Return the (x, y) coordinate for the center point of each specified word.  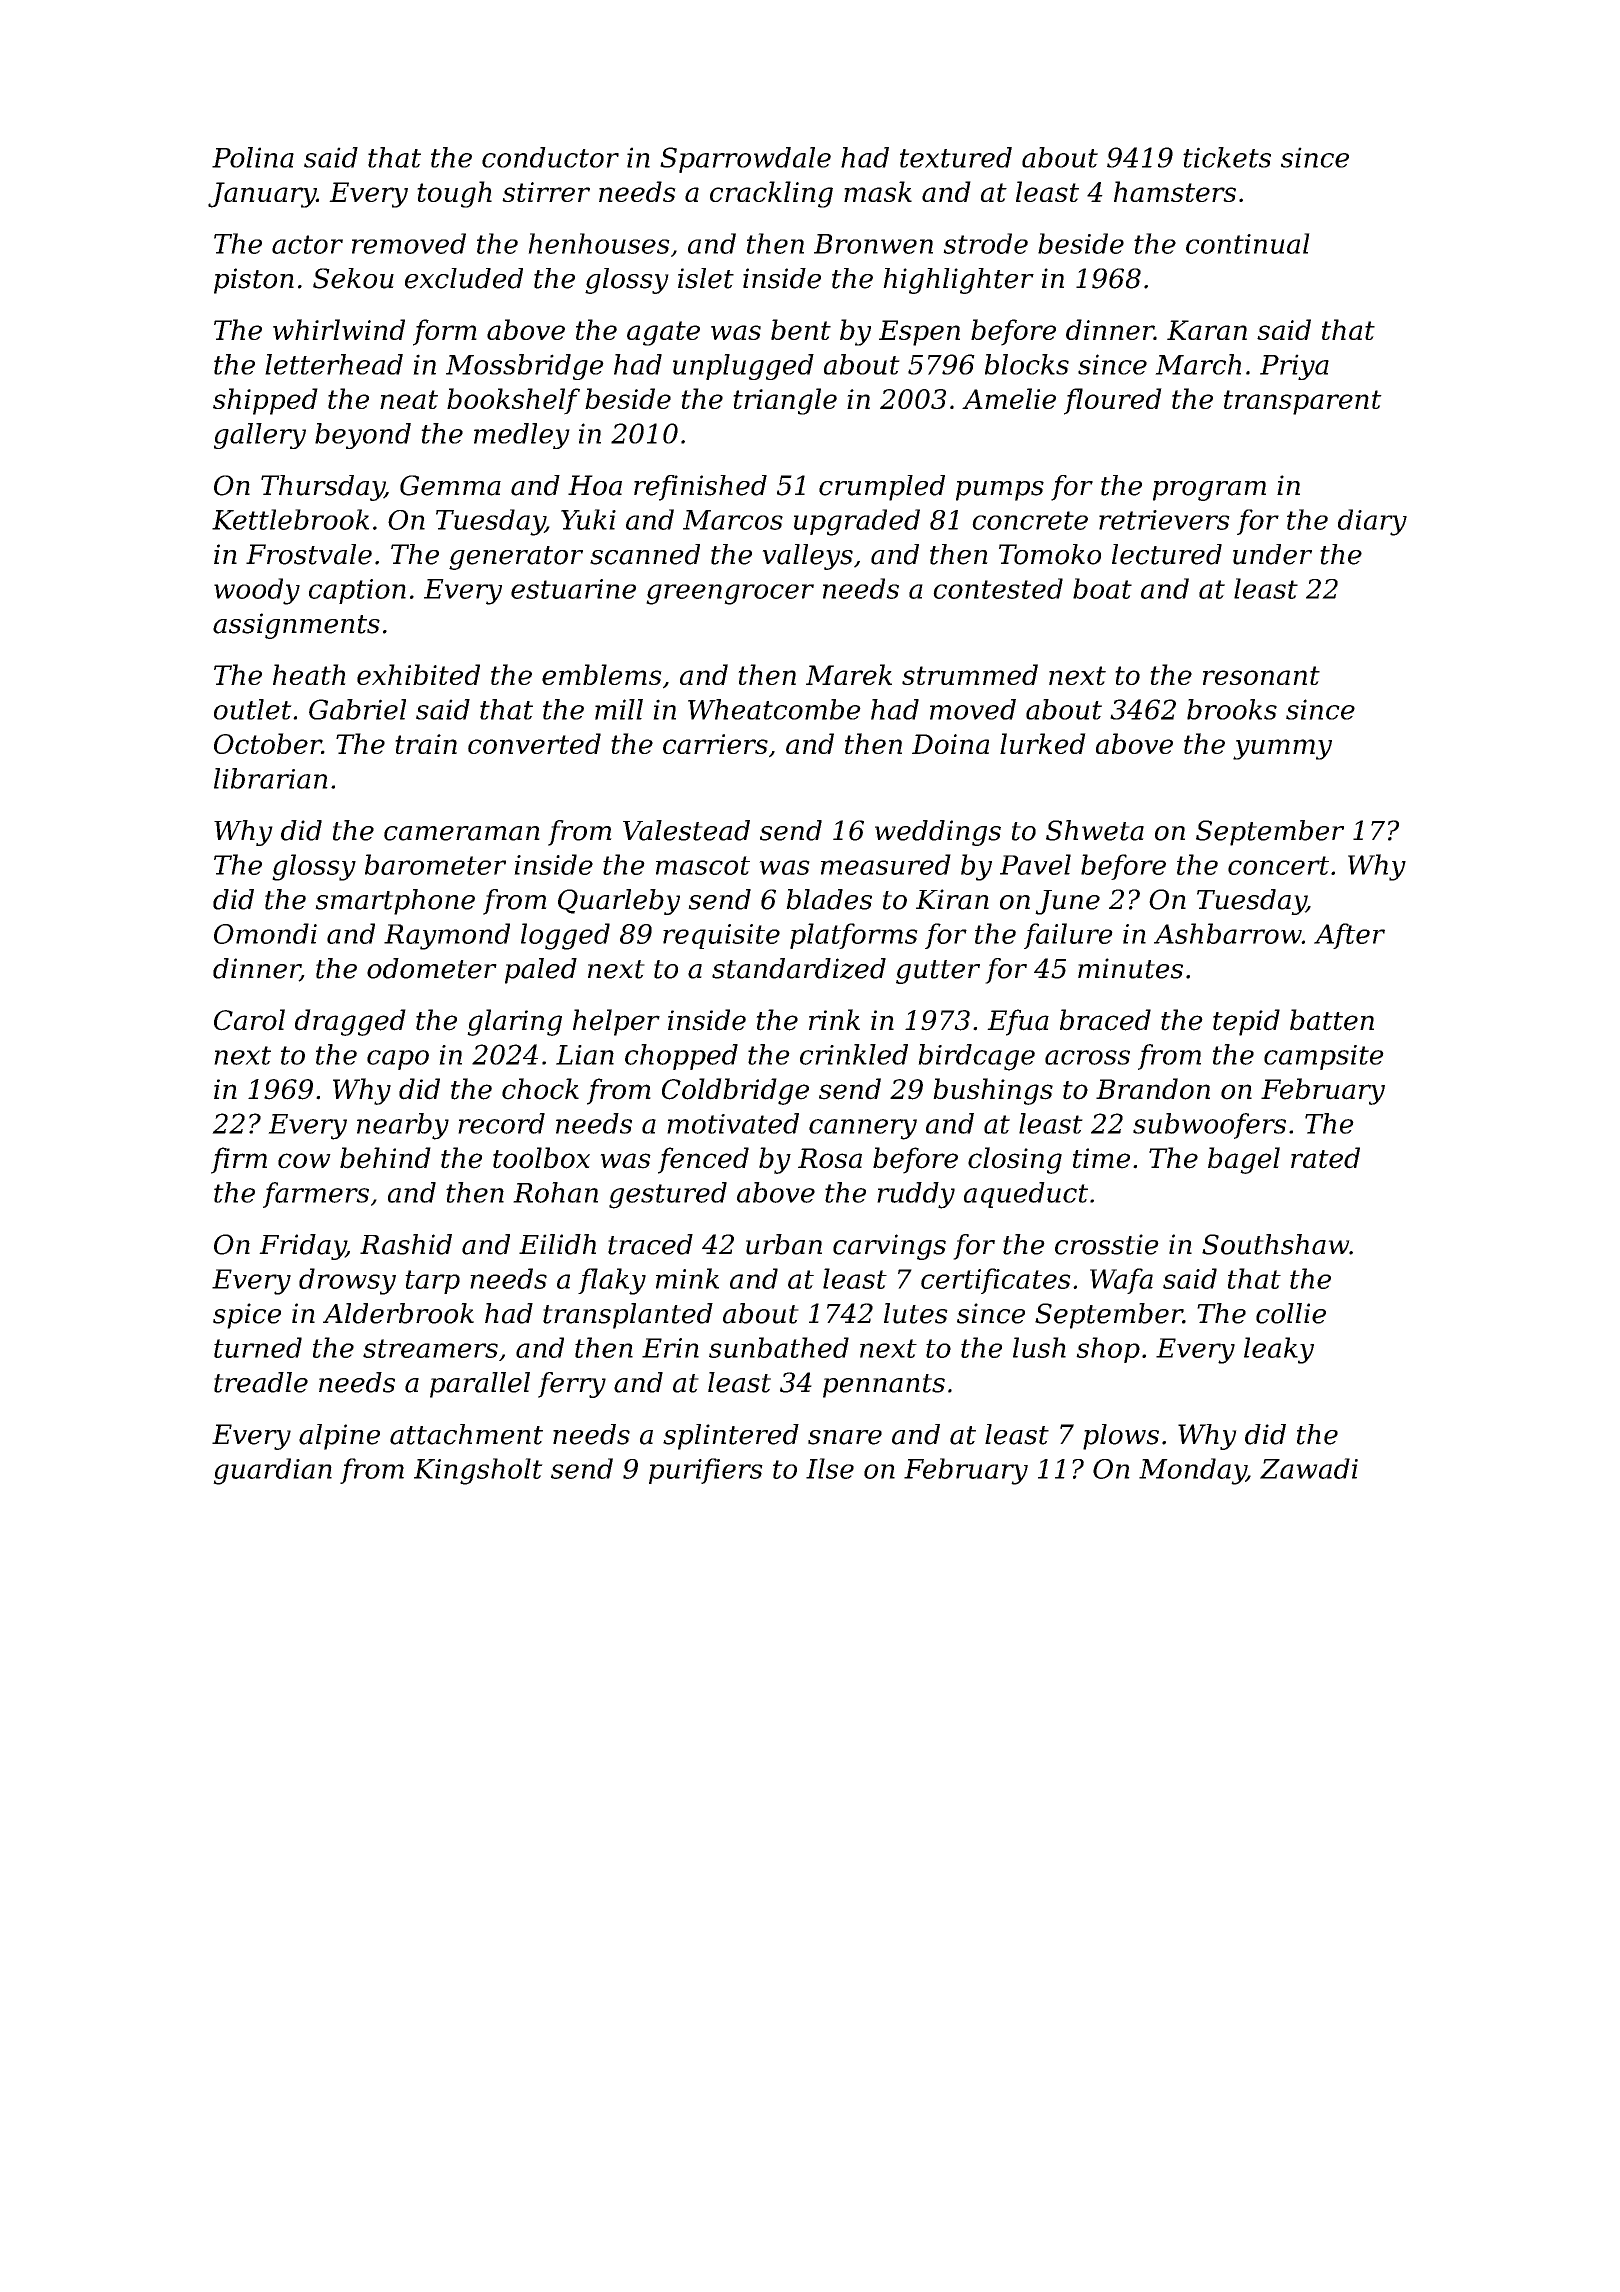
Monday (1192, 1471)
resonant (1261, 675)
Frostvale (309, 554)
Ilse (830, 1468)
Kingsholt (478, 1471)
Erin (670, 1348)
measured (886, 864)
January (262, 195)
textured (956, 157)
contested (998, 588)
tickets (1227, 157)
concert (1278, 865)
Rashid (406, 1244)
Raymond (447, 936)
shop (1108, 1350)
